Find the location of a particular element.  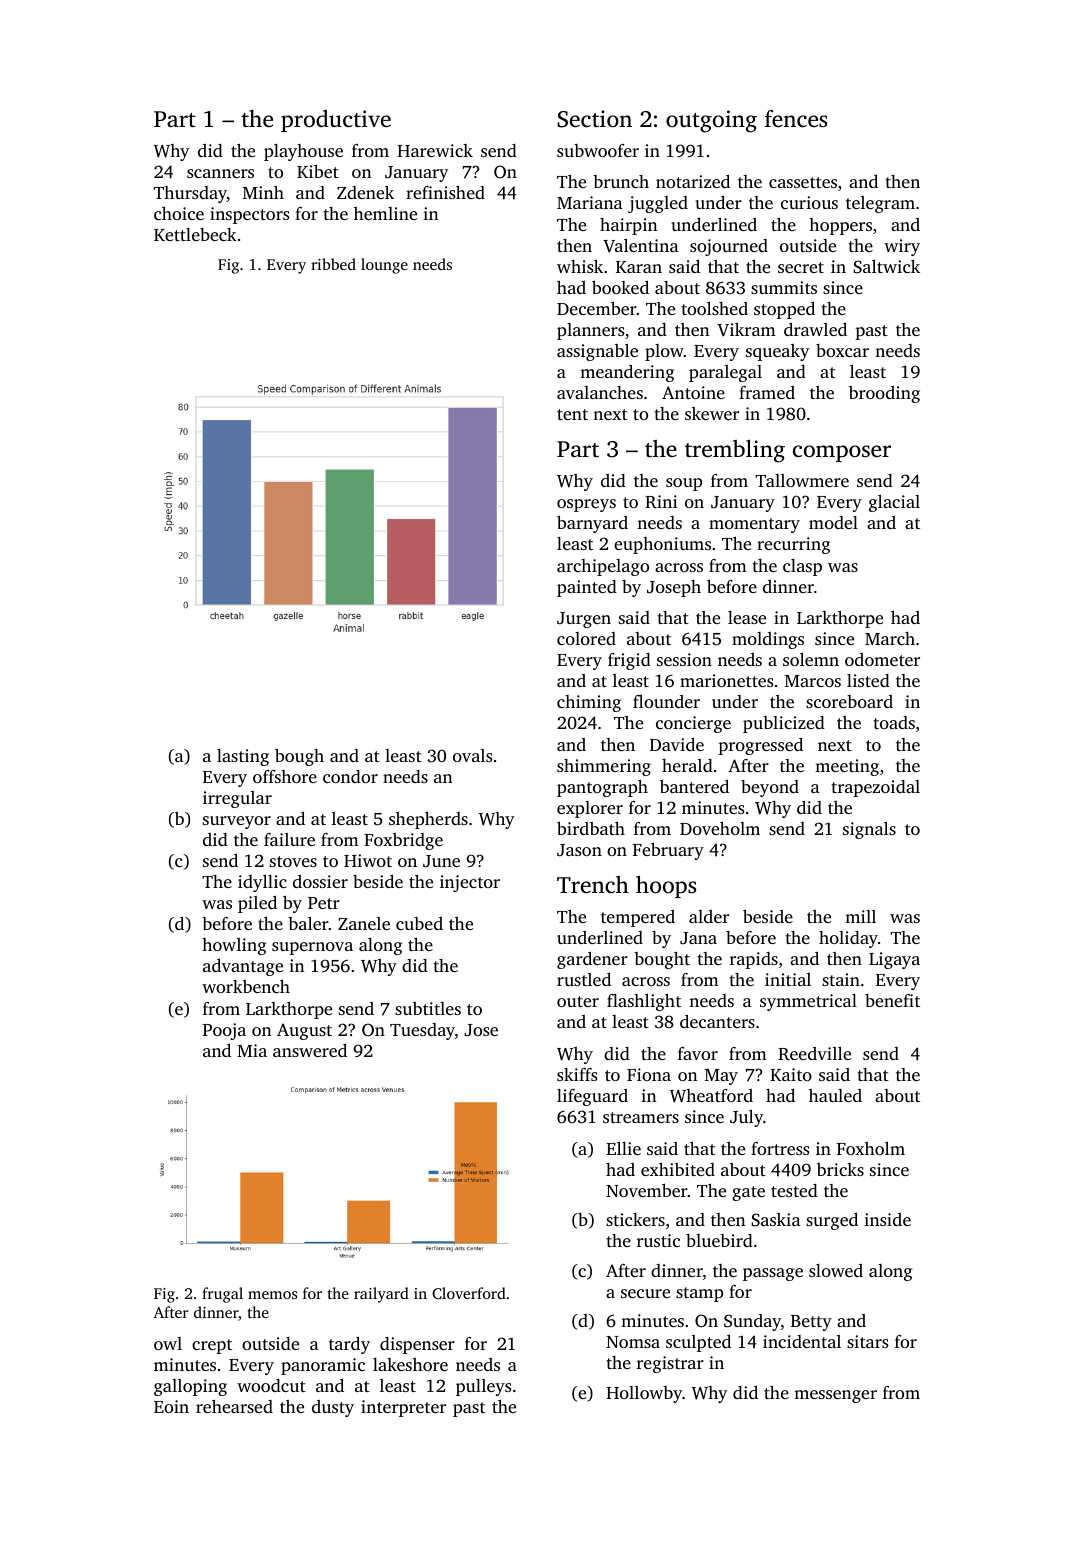

Cloverford is located at coordinates (469, 1293).
